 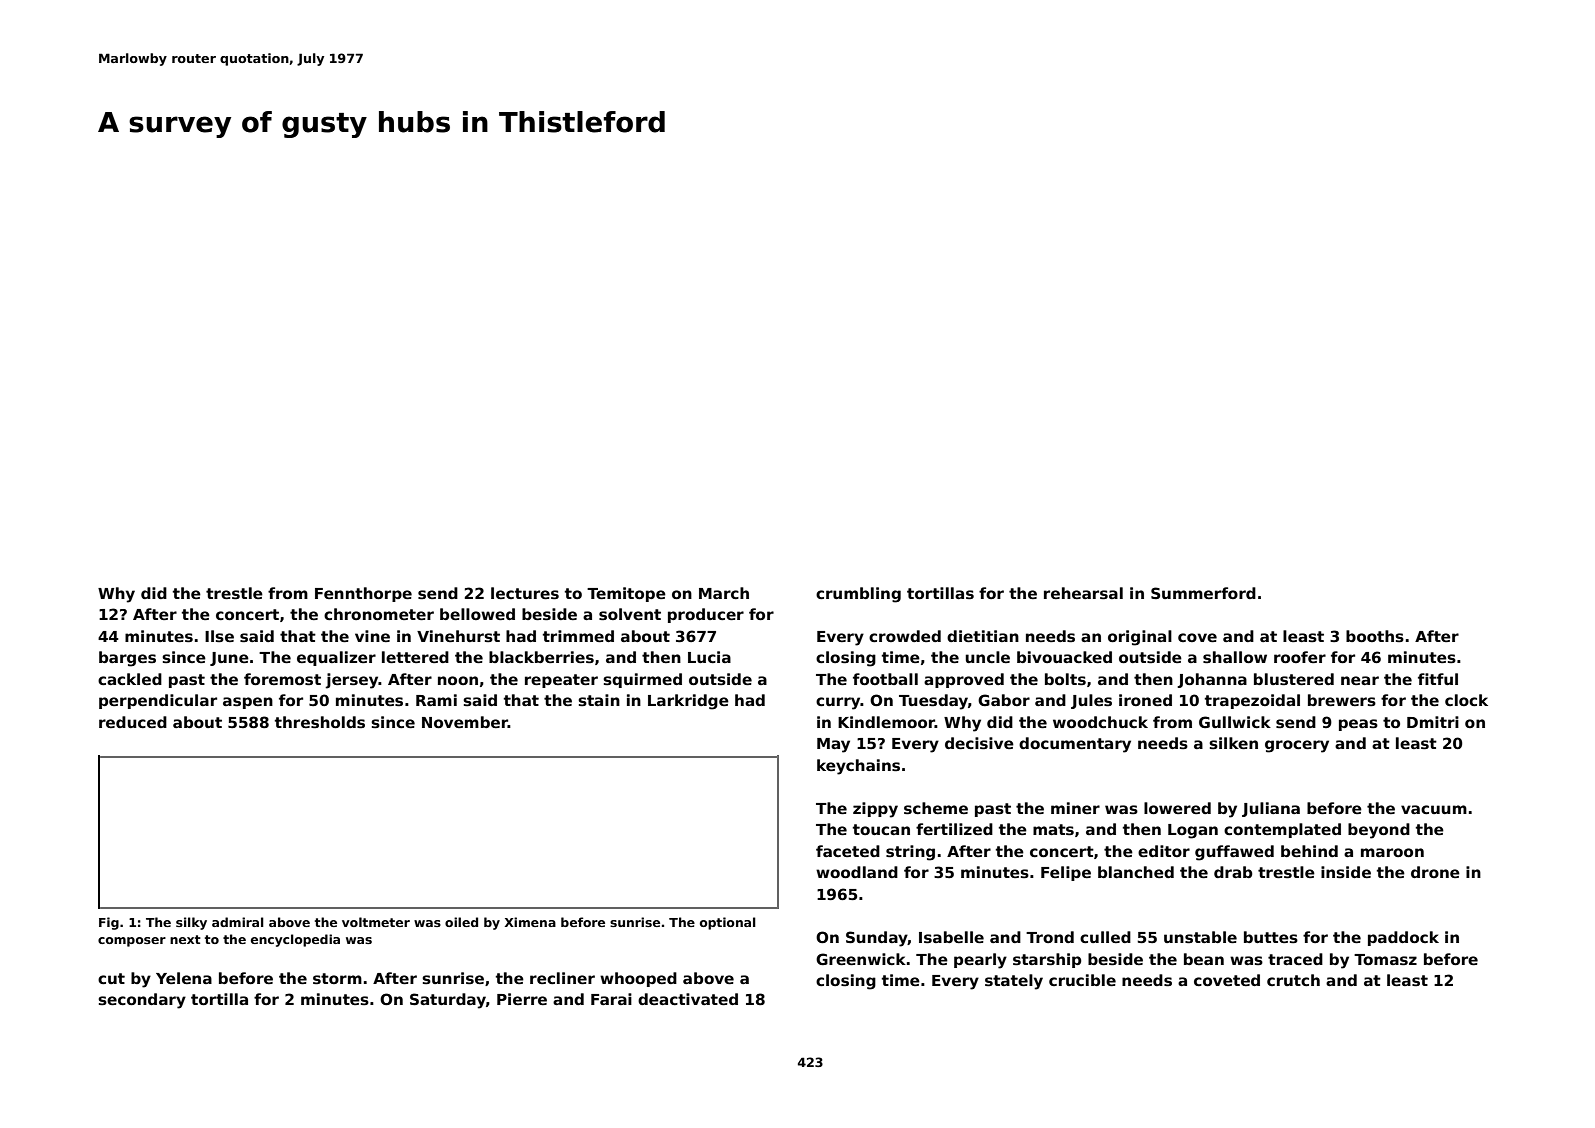 I want to click on reduced, so click(x=133, y=722).
